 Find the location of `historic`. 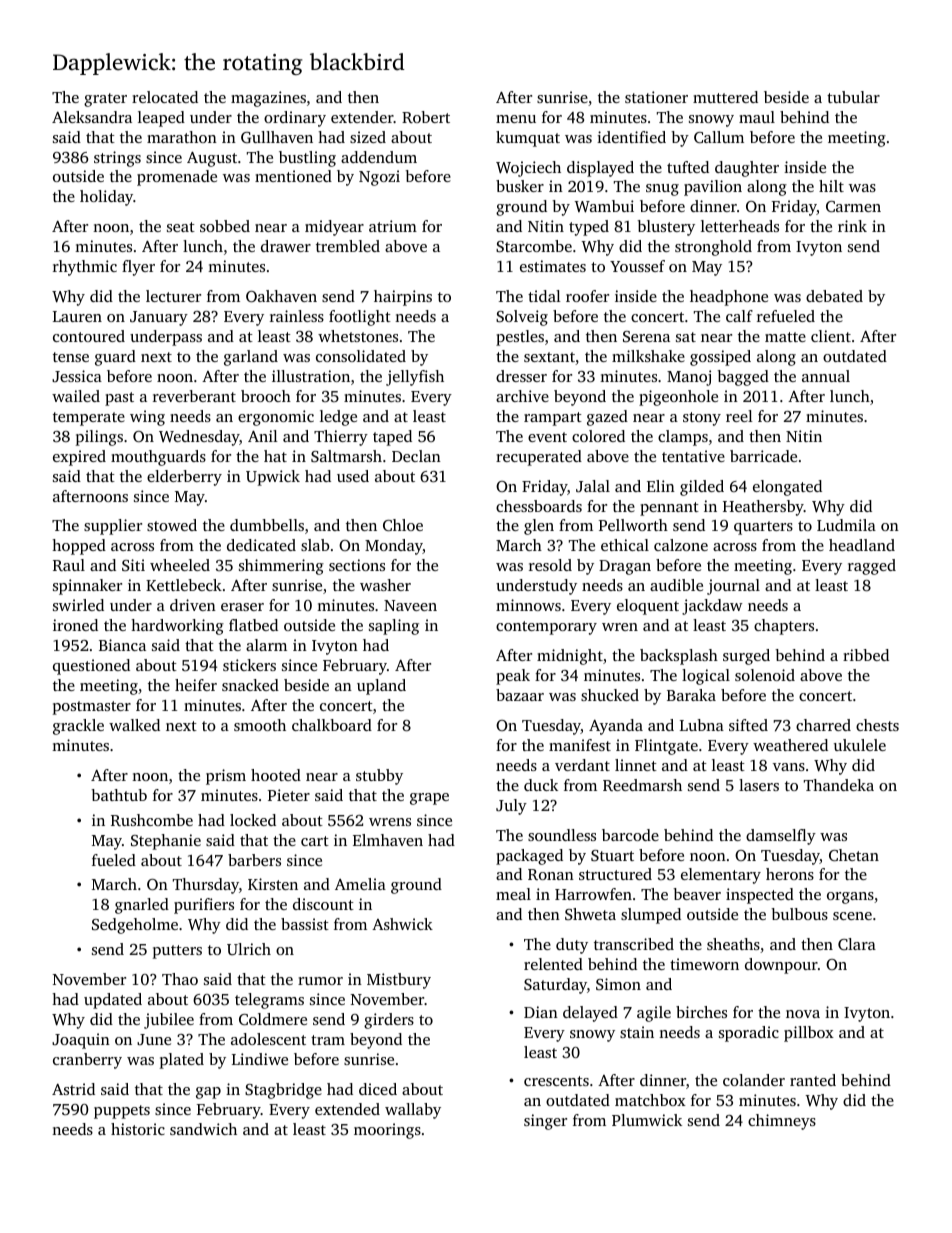

historic is located at coordinates (138, 1129).
